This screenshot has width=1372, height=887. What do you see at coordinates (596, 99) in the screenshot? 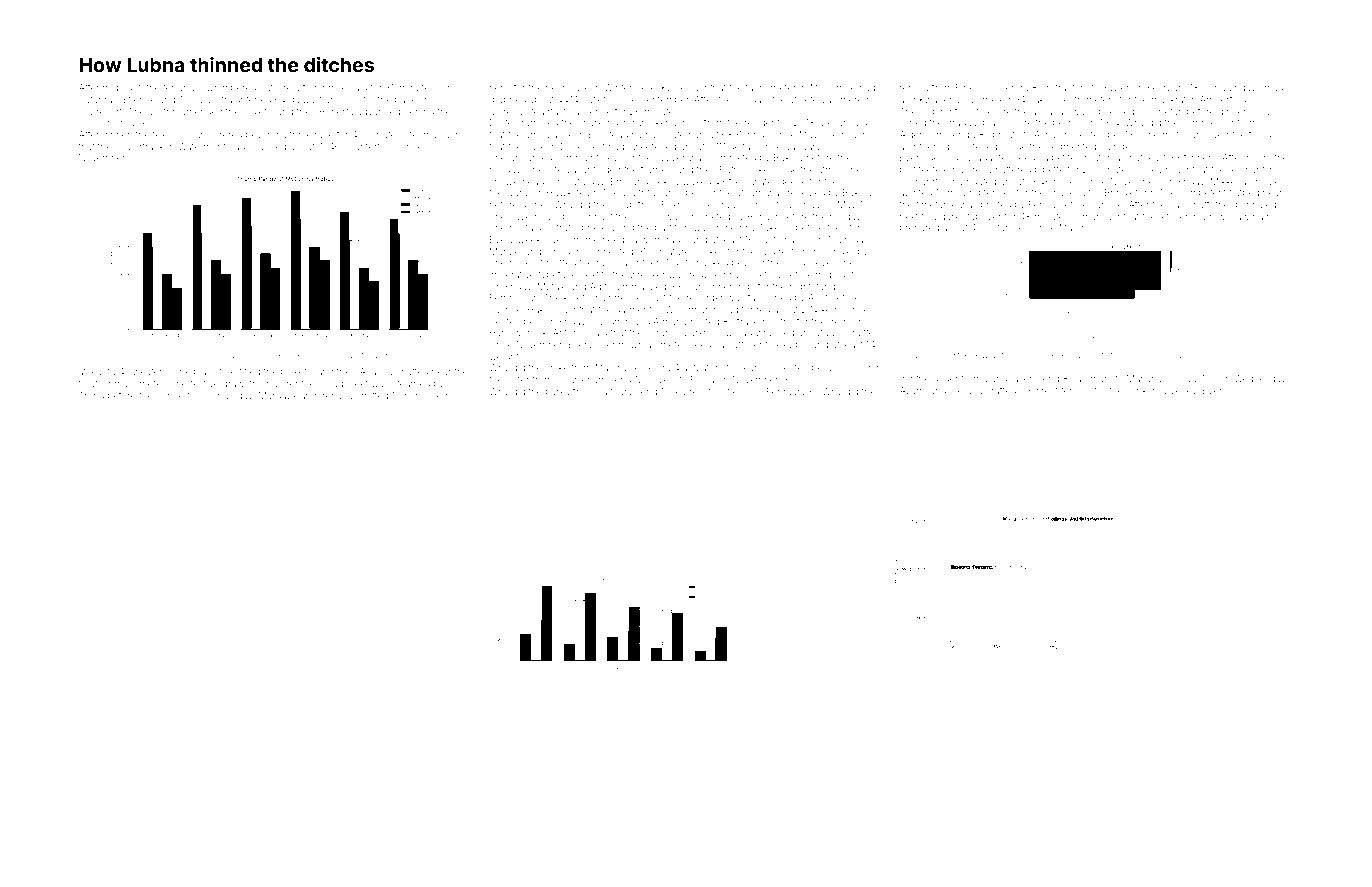
I see `outlets` at bounding box center [596, 99].
